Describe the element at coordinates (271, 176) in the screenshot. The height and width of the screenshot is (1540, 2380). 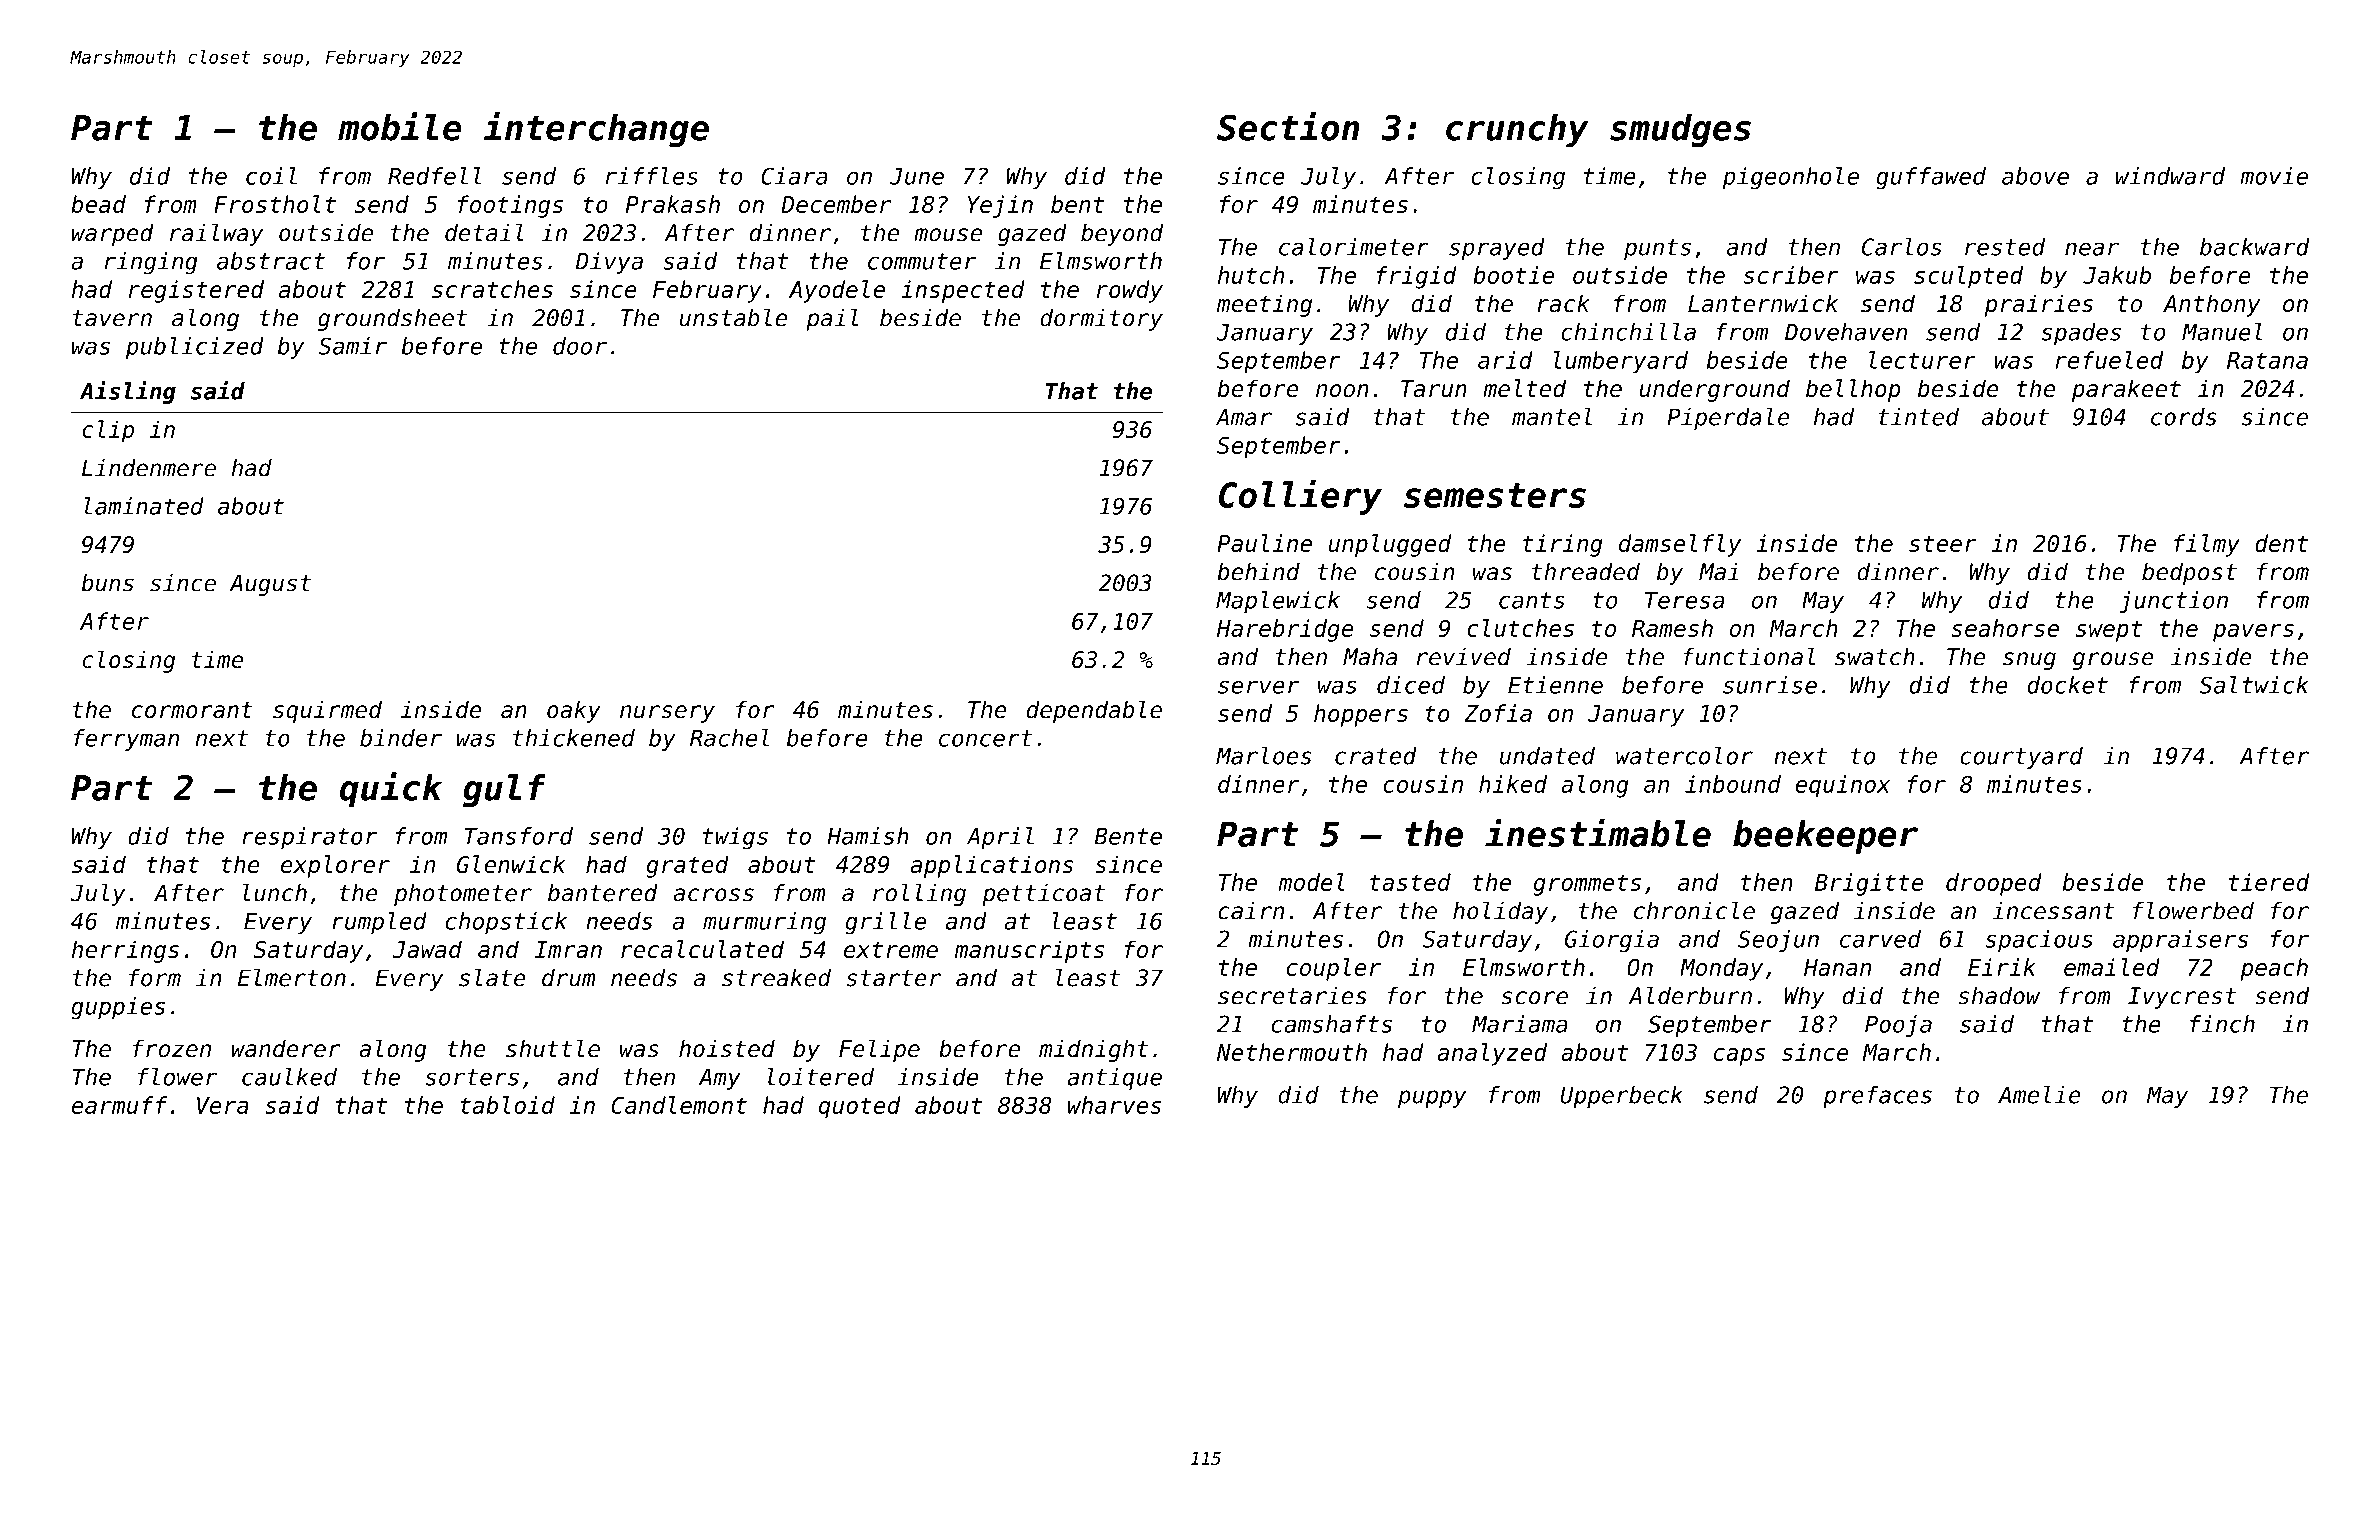
I see `coil` at that location.
